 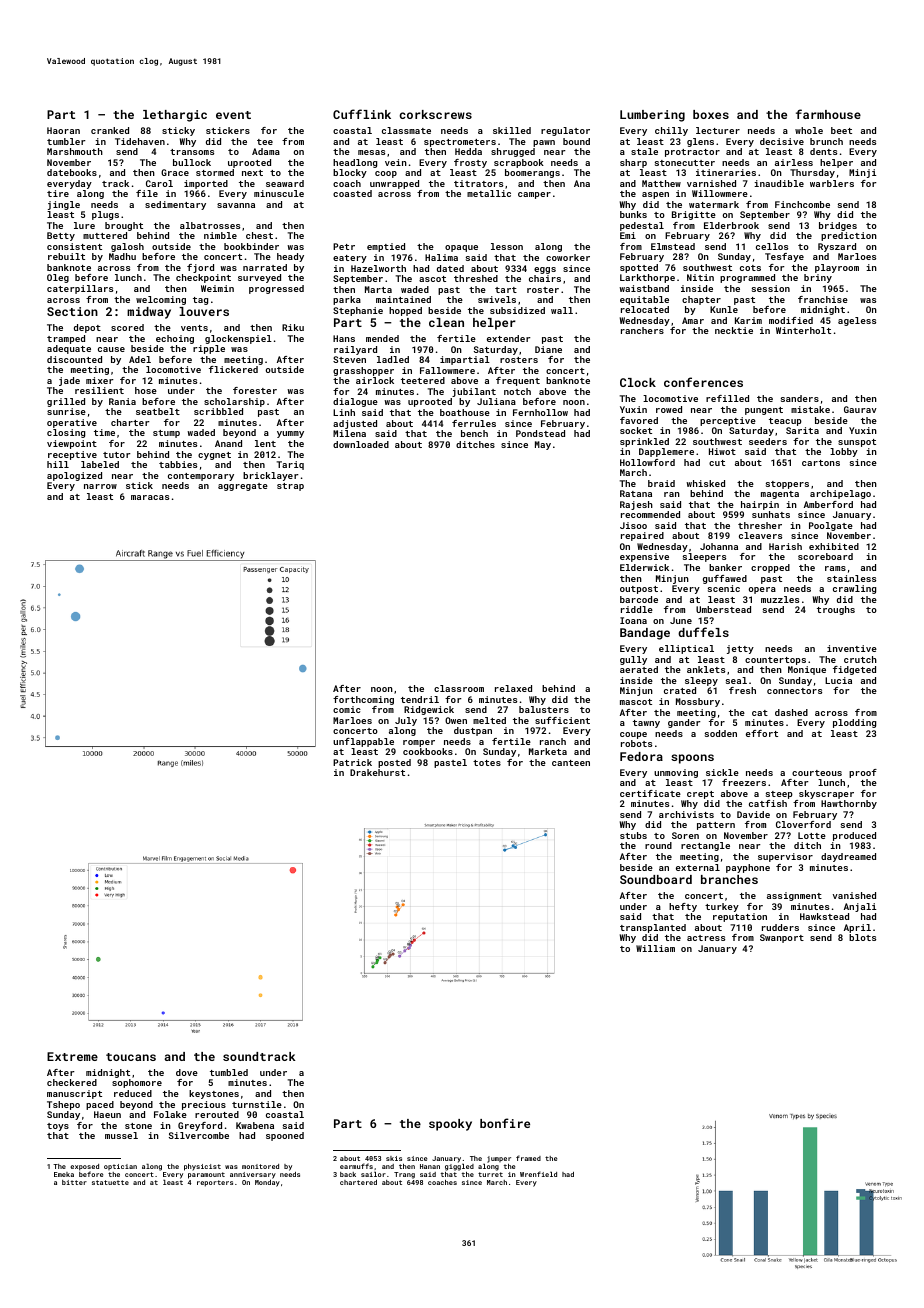 I want to click on Winterholt, so click(x=803, y=330).
